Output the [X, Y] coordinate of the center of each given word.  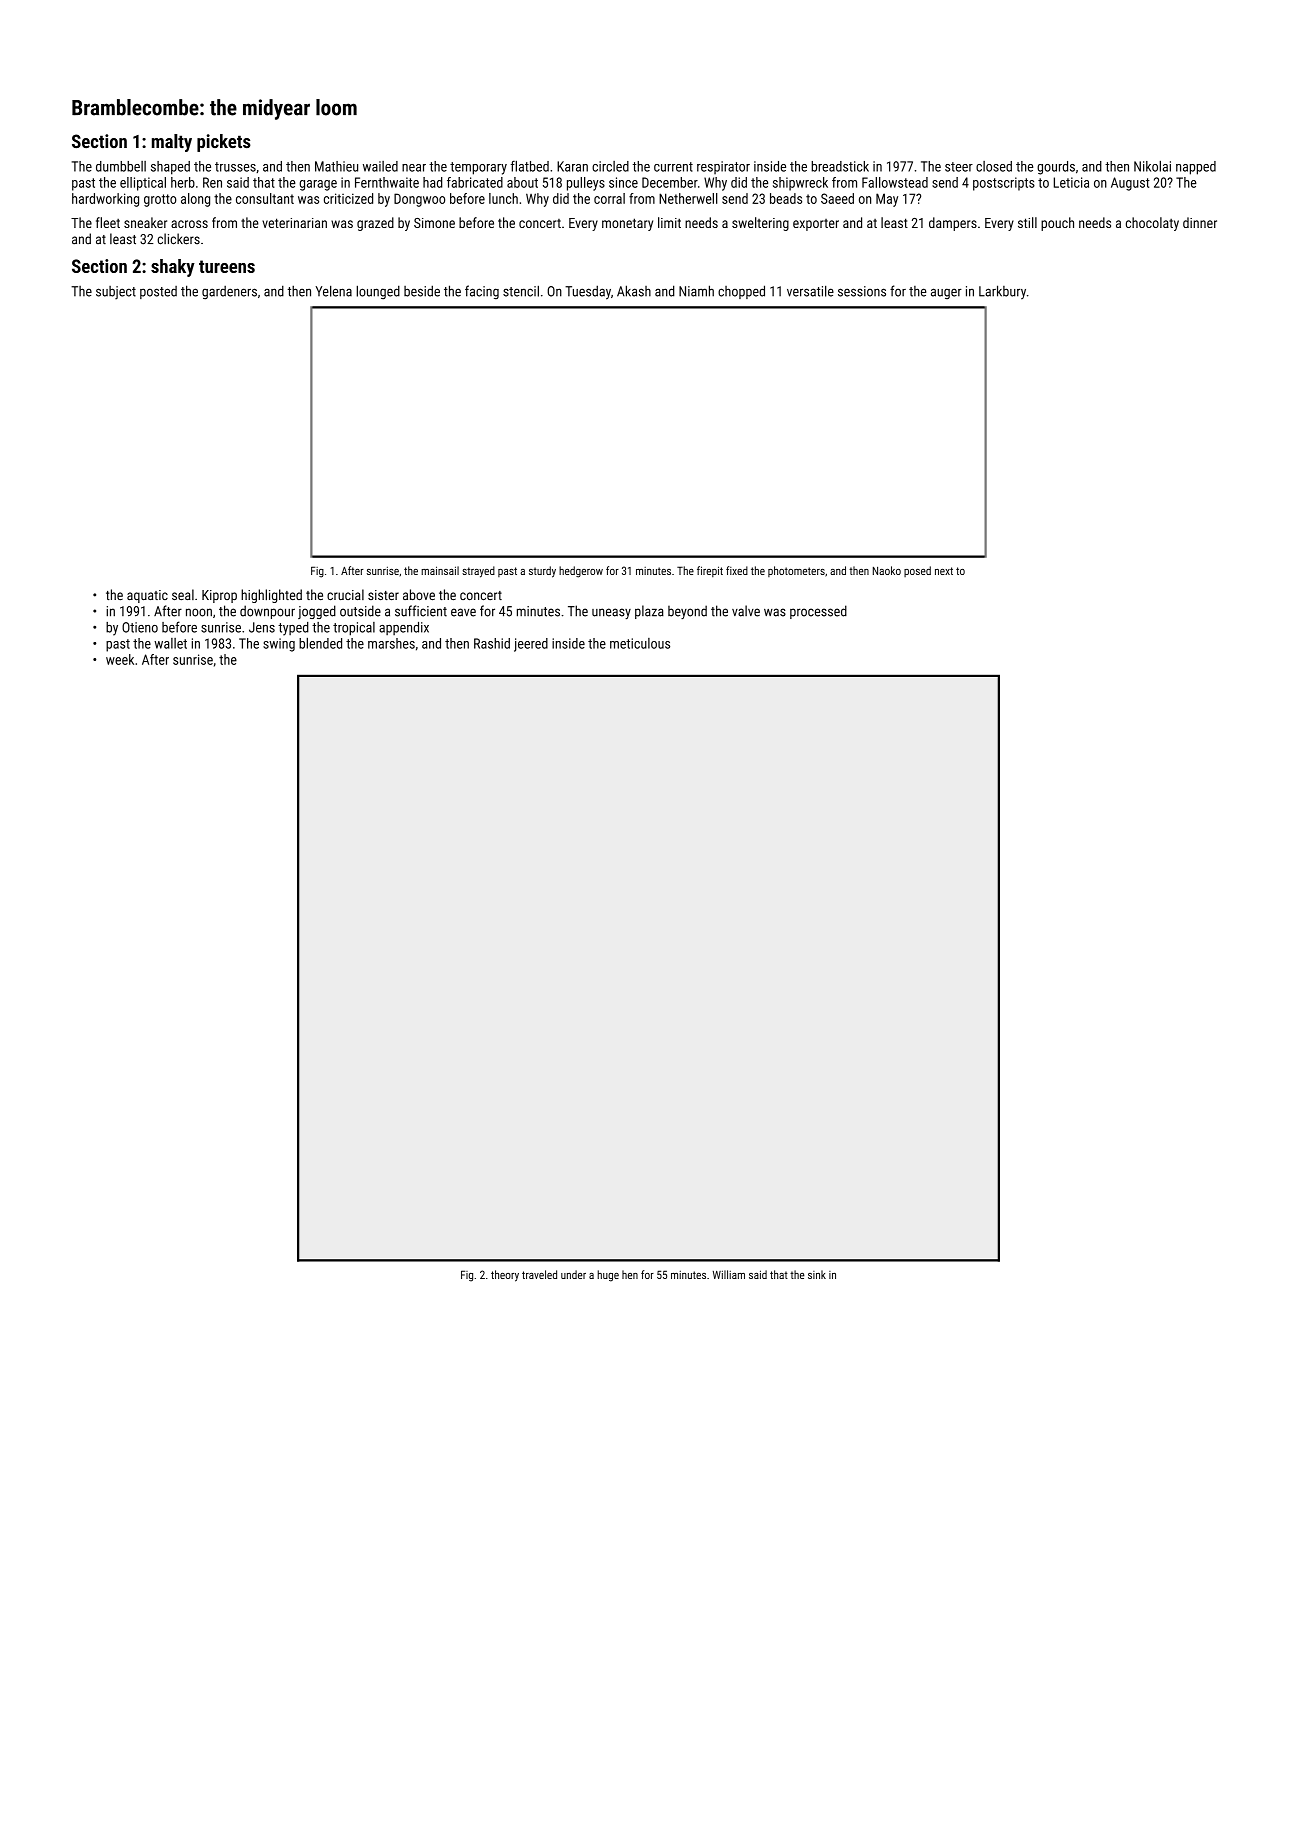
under [573, 1274]
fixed [737, 570]
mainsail [440, 570]
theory [505, 1276]
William [729, 1274]
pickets [224, 143]
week [120, 659]
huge [608, 1276]
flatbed [530, 166]
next [944, 571]
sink [817, 1274]
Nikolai [1152, 166]
